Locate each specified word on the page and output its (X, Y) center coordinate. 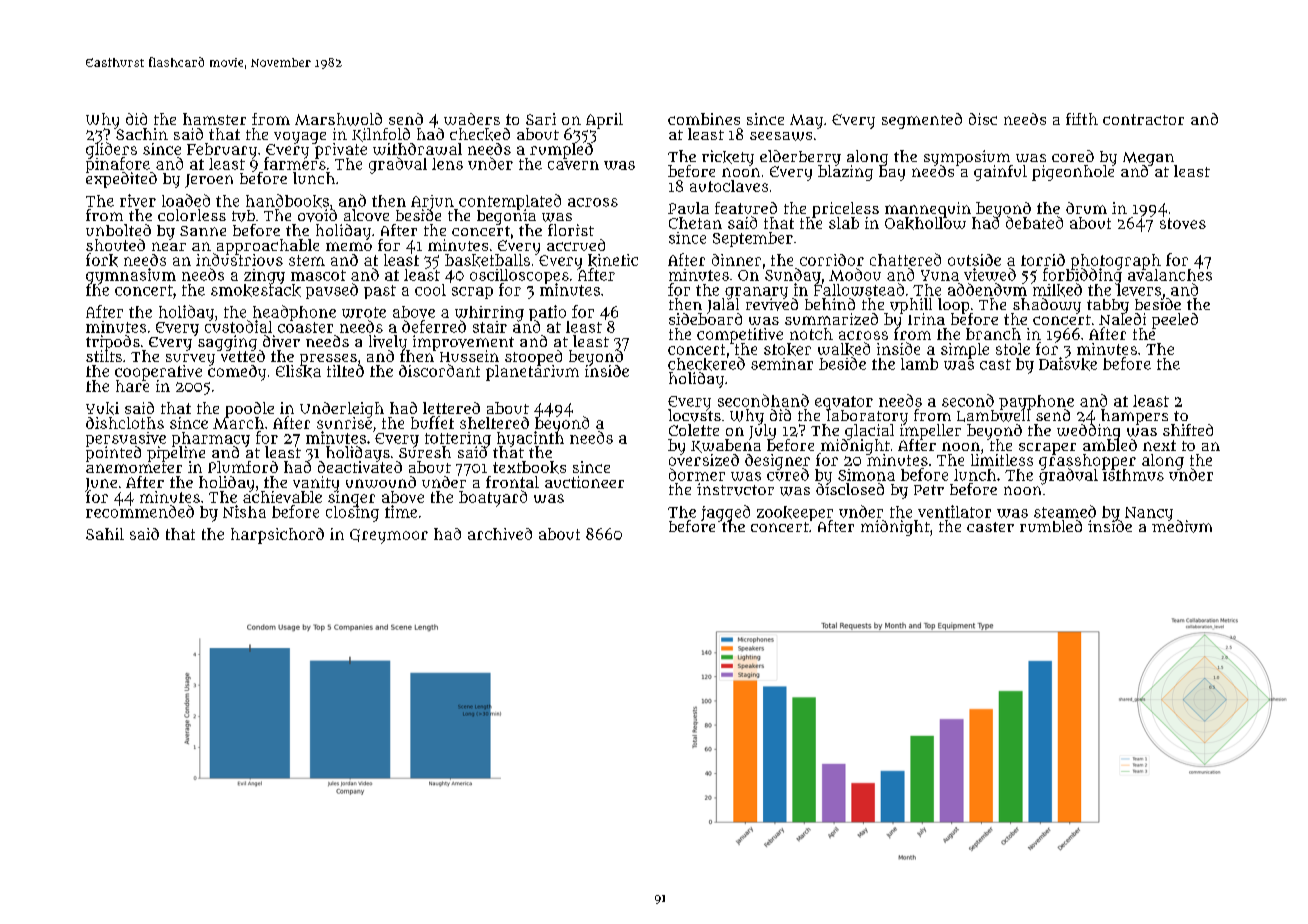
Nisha (244, 511)
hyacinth (530, 439)
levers (1138, 290)
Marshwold (338, 119)
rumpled (561, 150)
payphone (1036, 402)
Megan (1148, 158)
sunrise (344, 423)
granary (755, 293)
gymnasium (131, 276)
